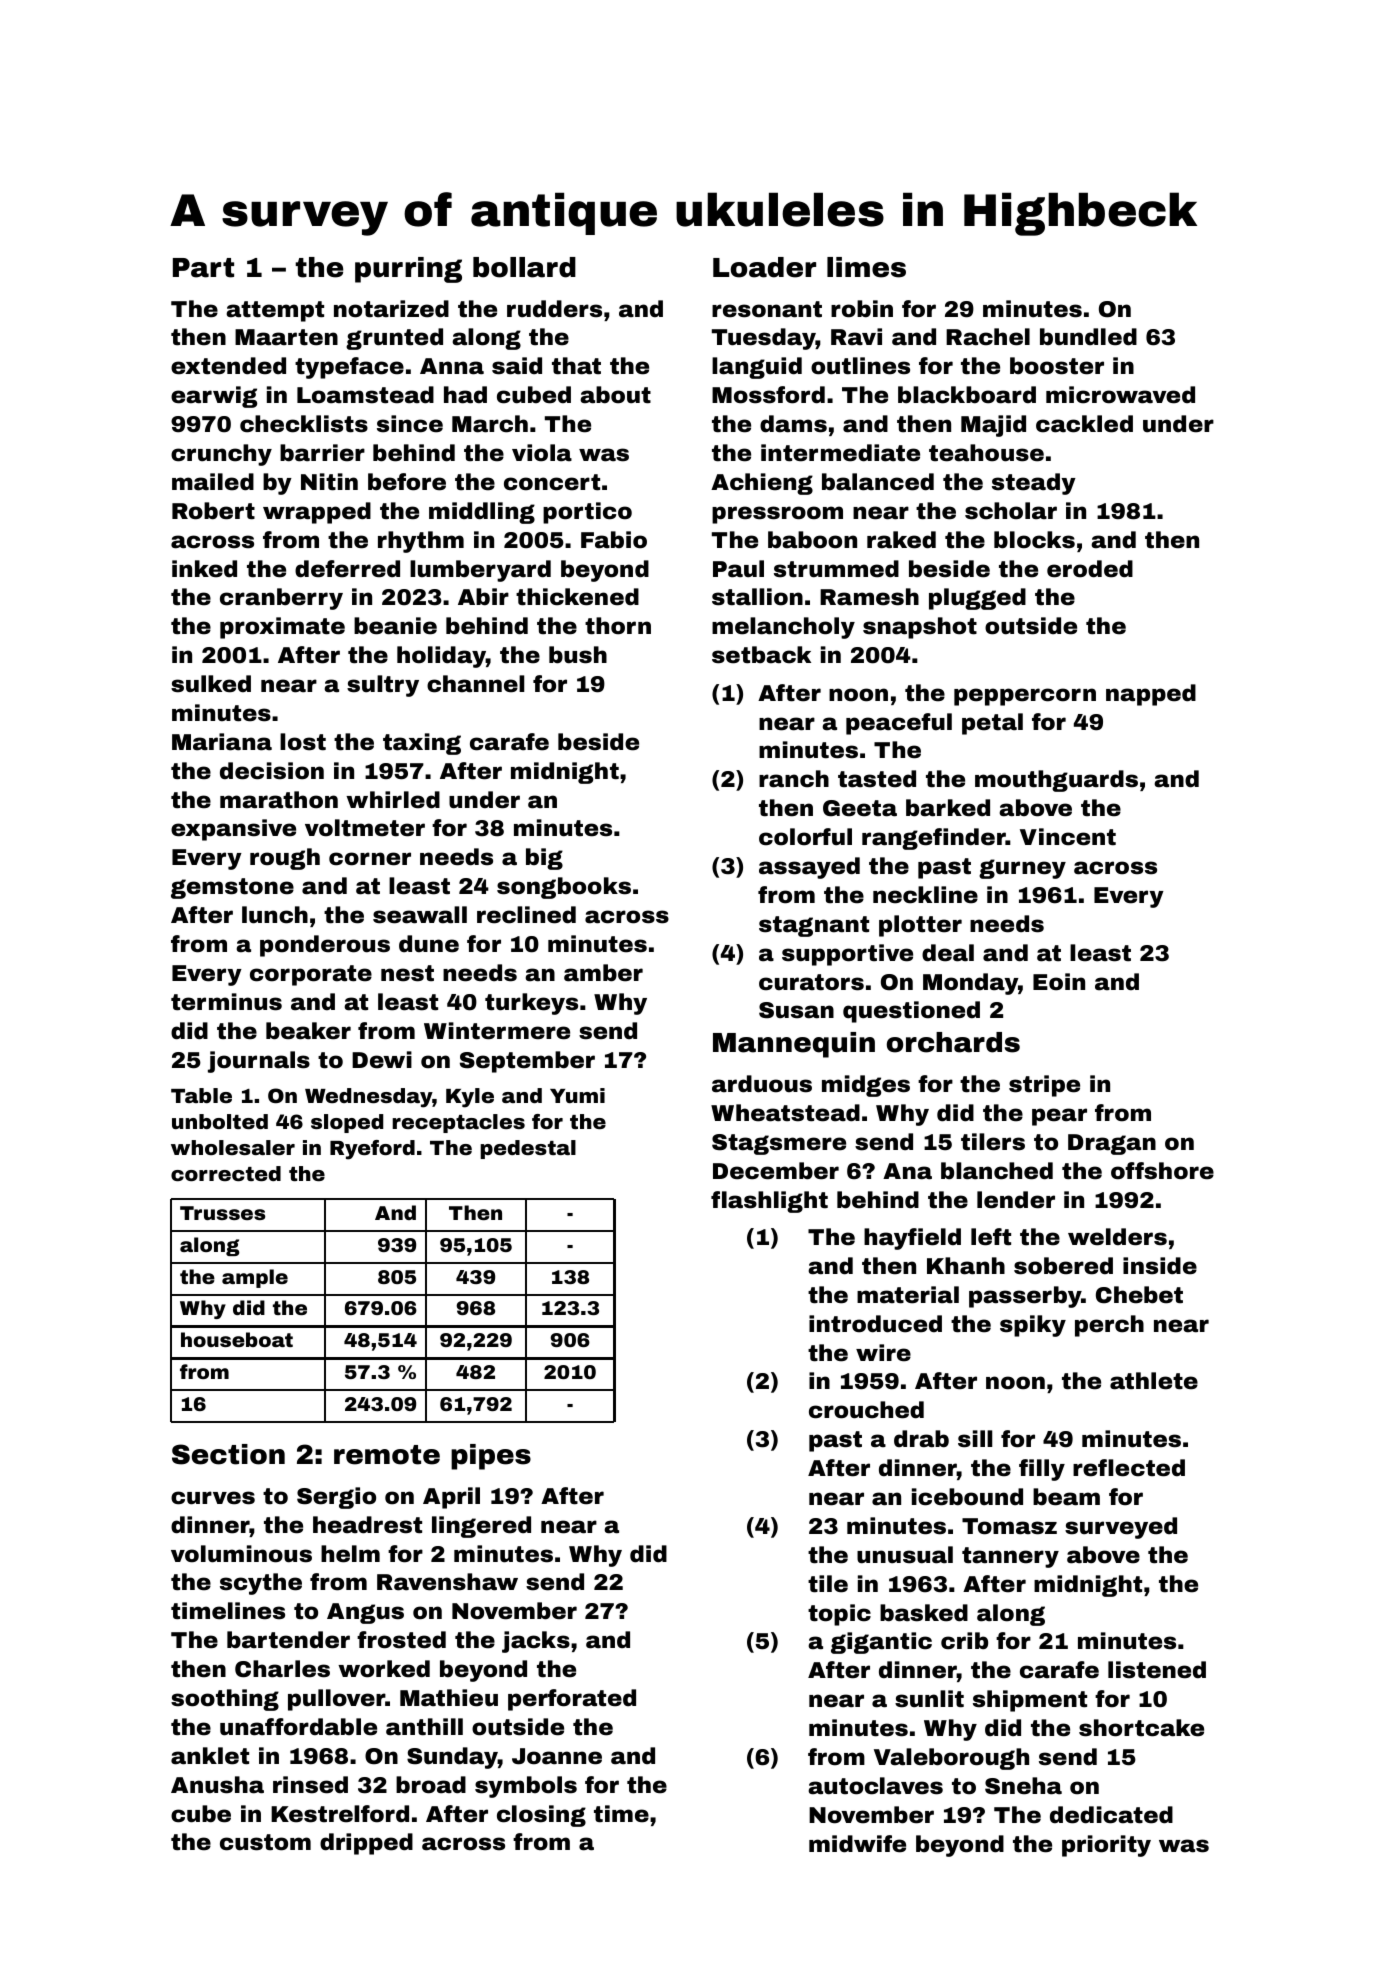  I want to click on pressroom, so click(777, 515).
